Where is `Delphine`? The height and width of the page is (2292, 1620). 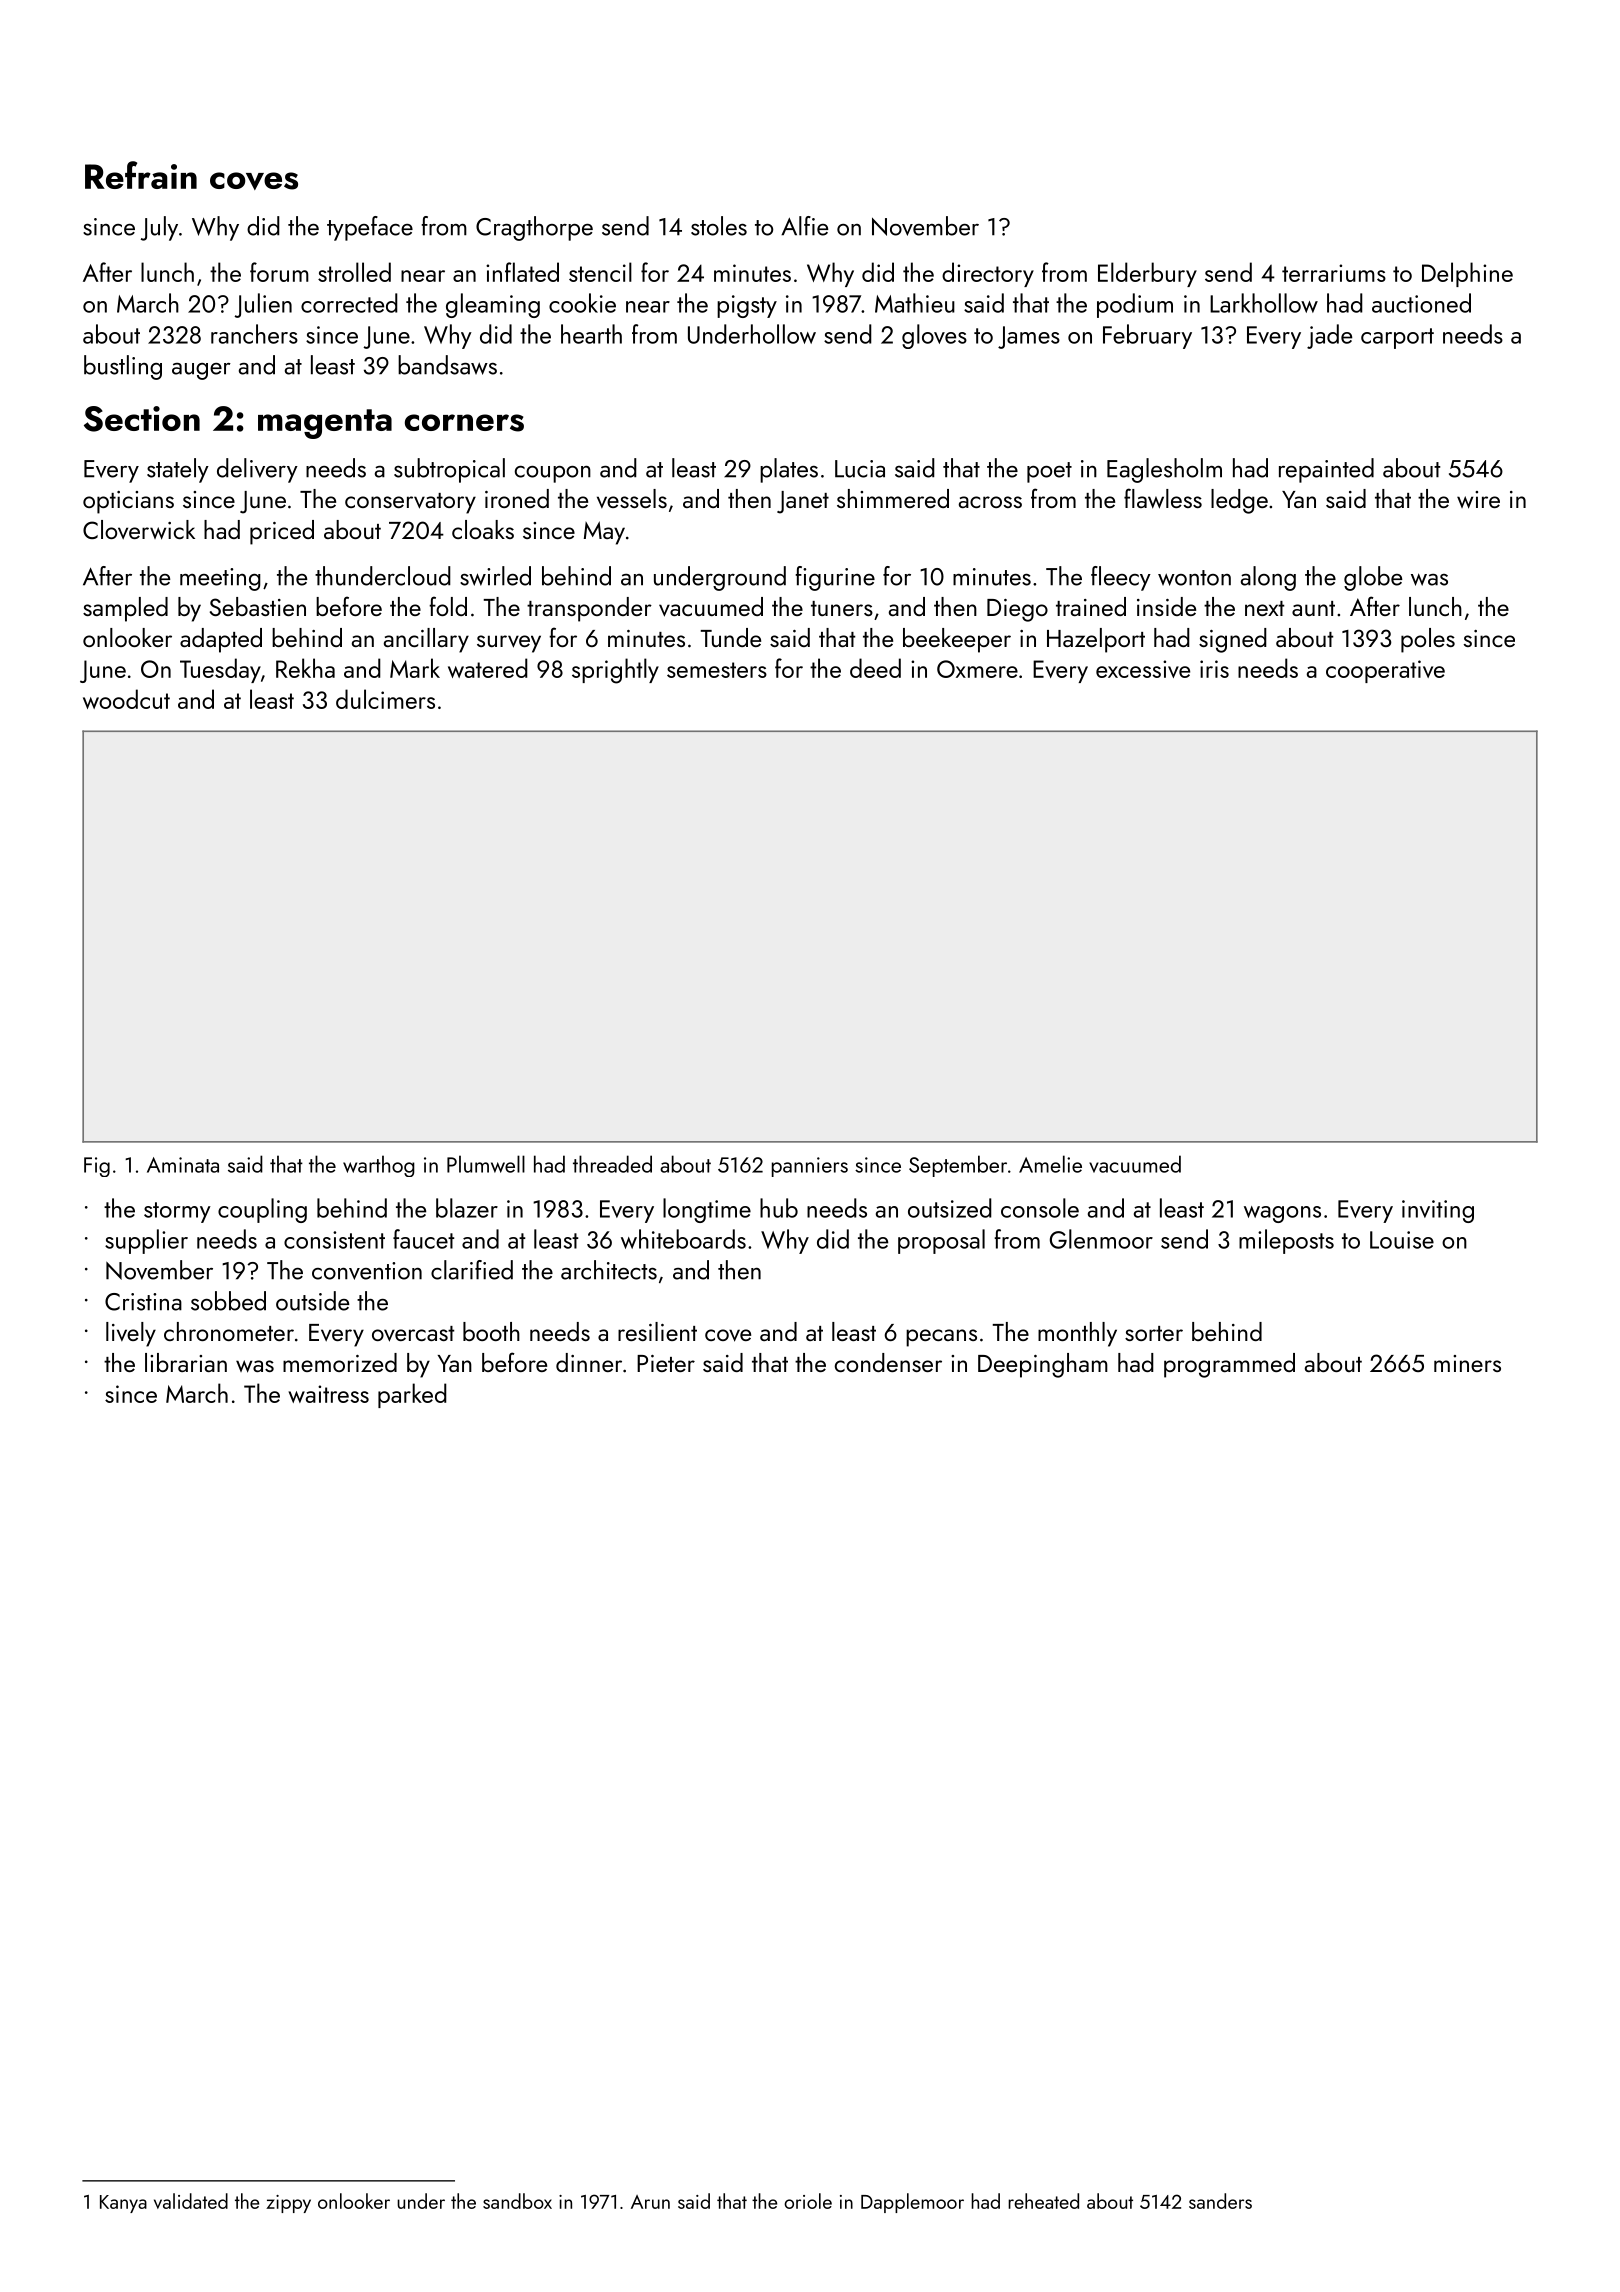
Delphine is located at coordinates (1467, 274).
